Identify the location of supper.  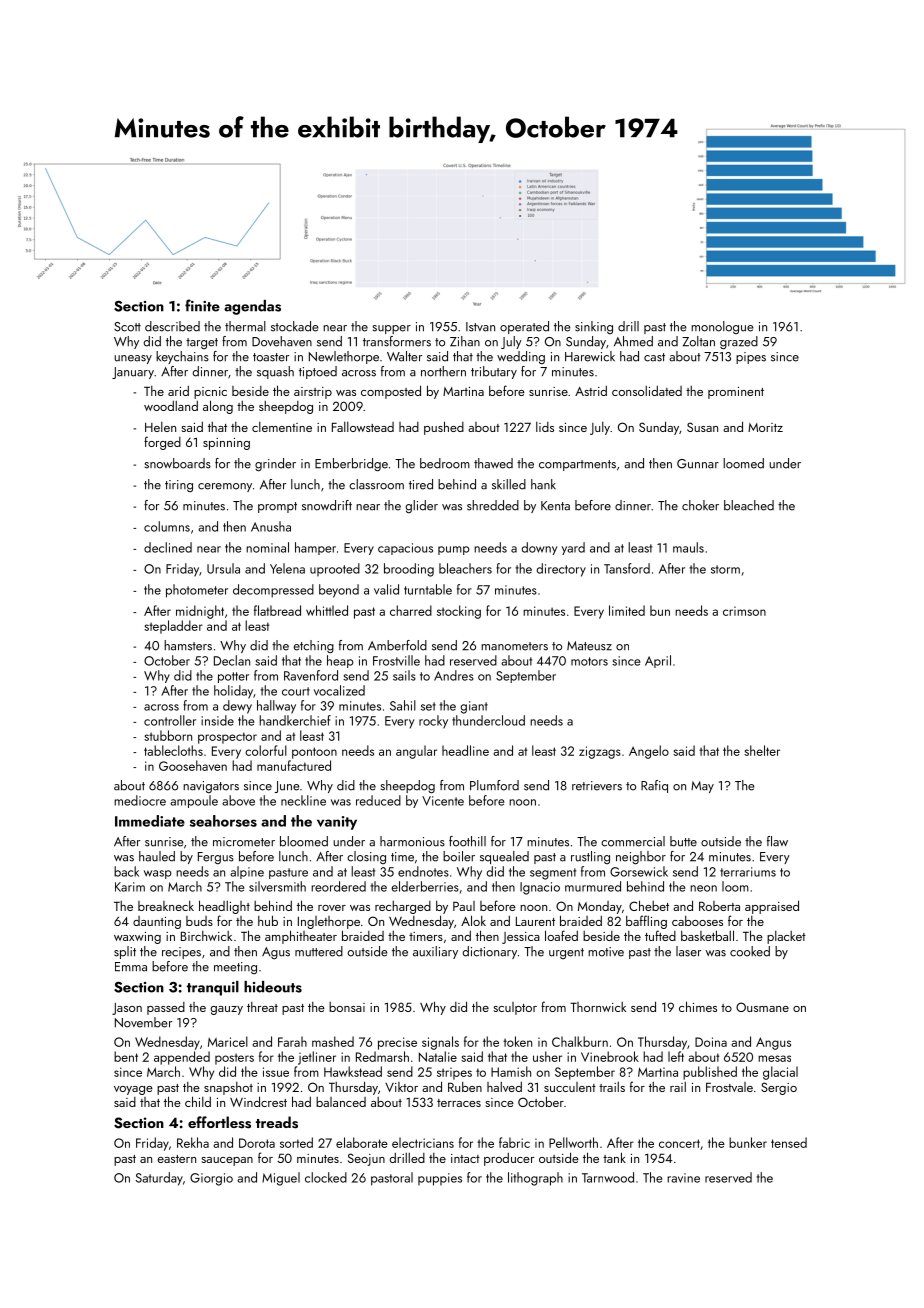
(392, 329).
